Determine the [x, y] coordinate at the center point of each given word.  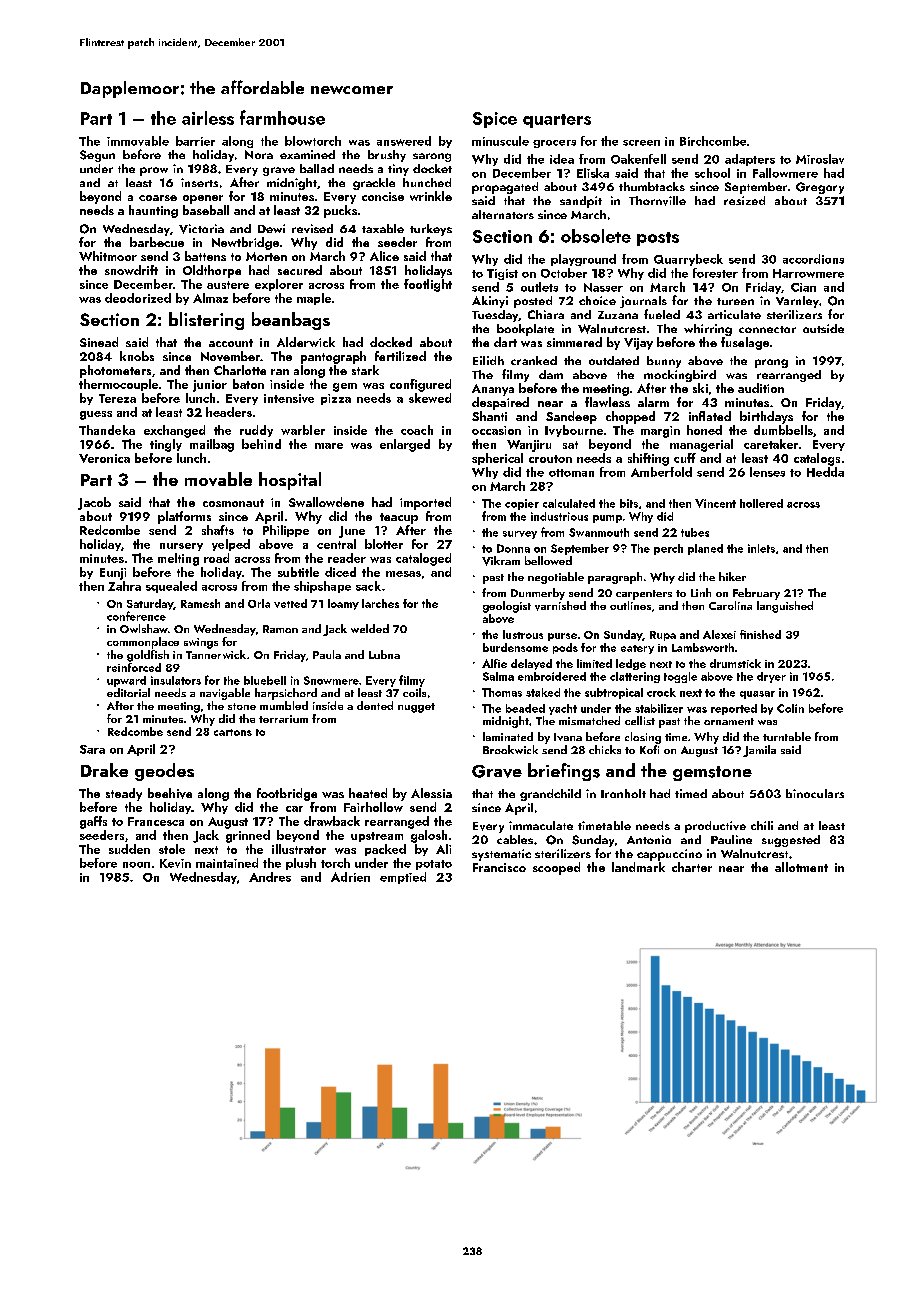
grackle [374, 184]
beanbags [291, 321]
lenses [767, 472]
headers [229, 412]
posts [658, 239]
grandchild [550, 795]
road [216, 558]
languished [785, 607]
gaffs [93, 822]
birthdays [766, 417]
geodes [164, 772]
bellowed [548, 560]
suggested [791, 841]
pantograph [333, 357]
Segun [97, 156]
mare [329, 446]
